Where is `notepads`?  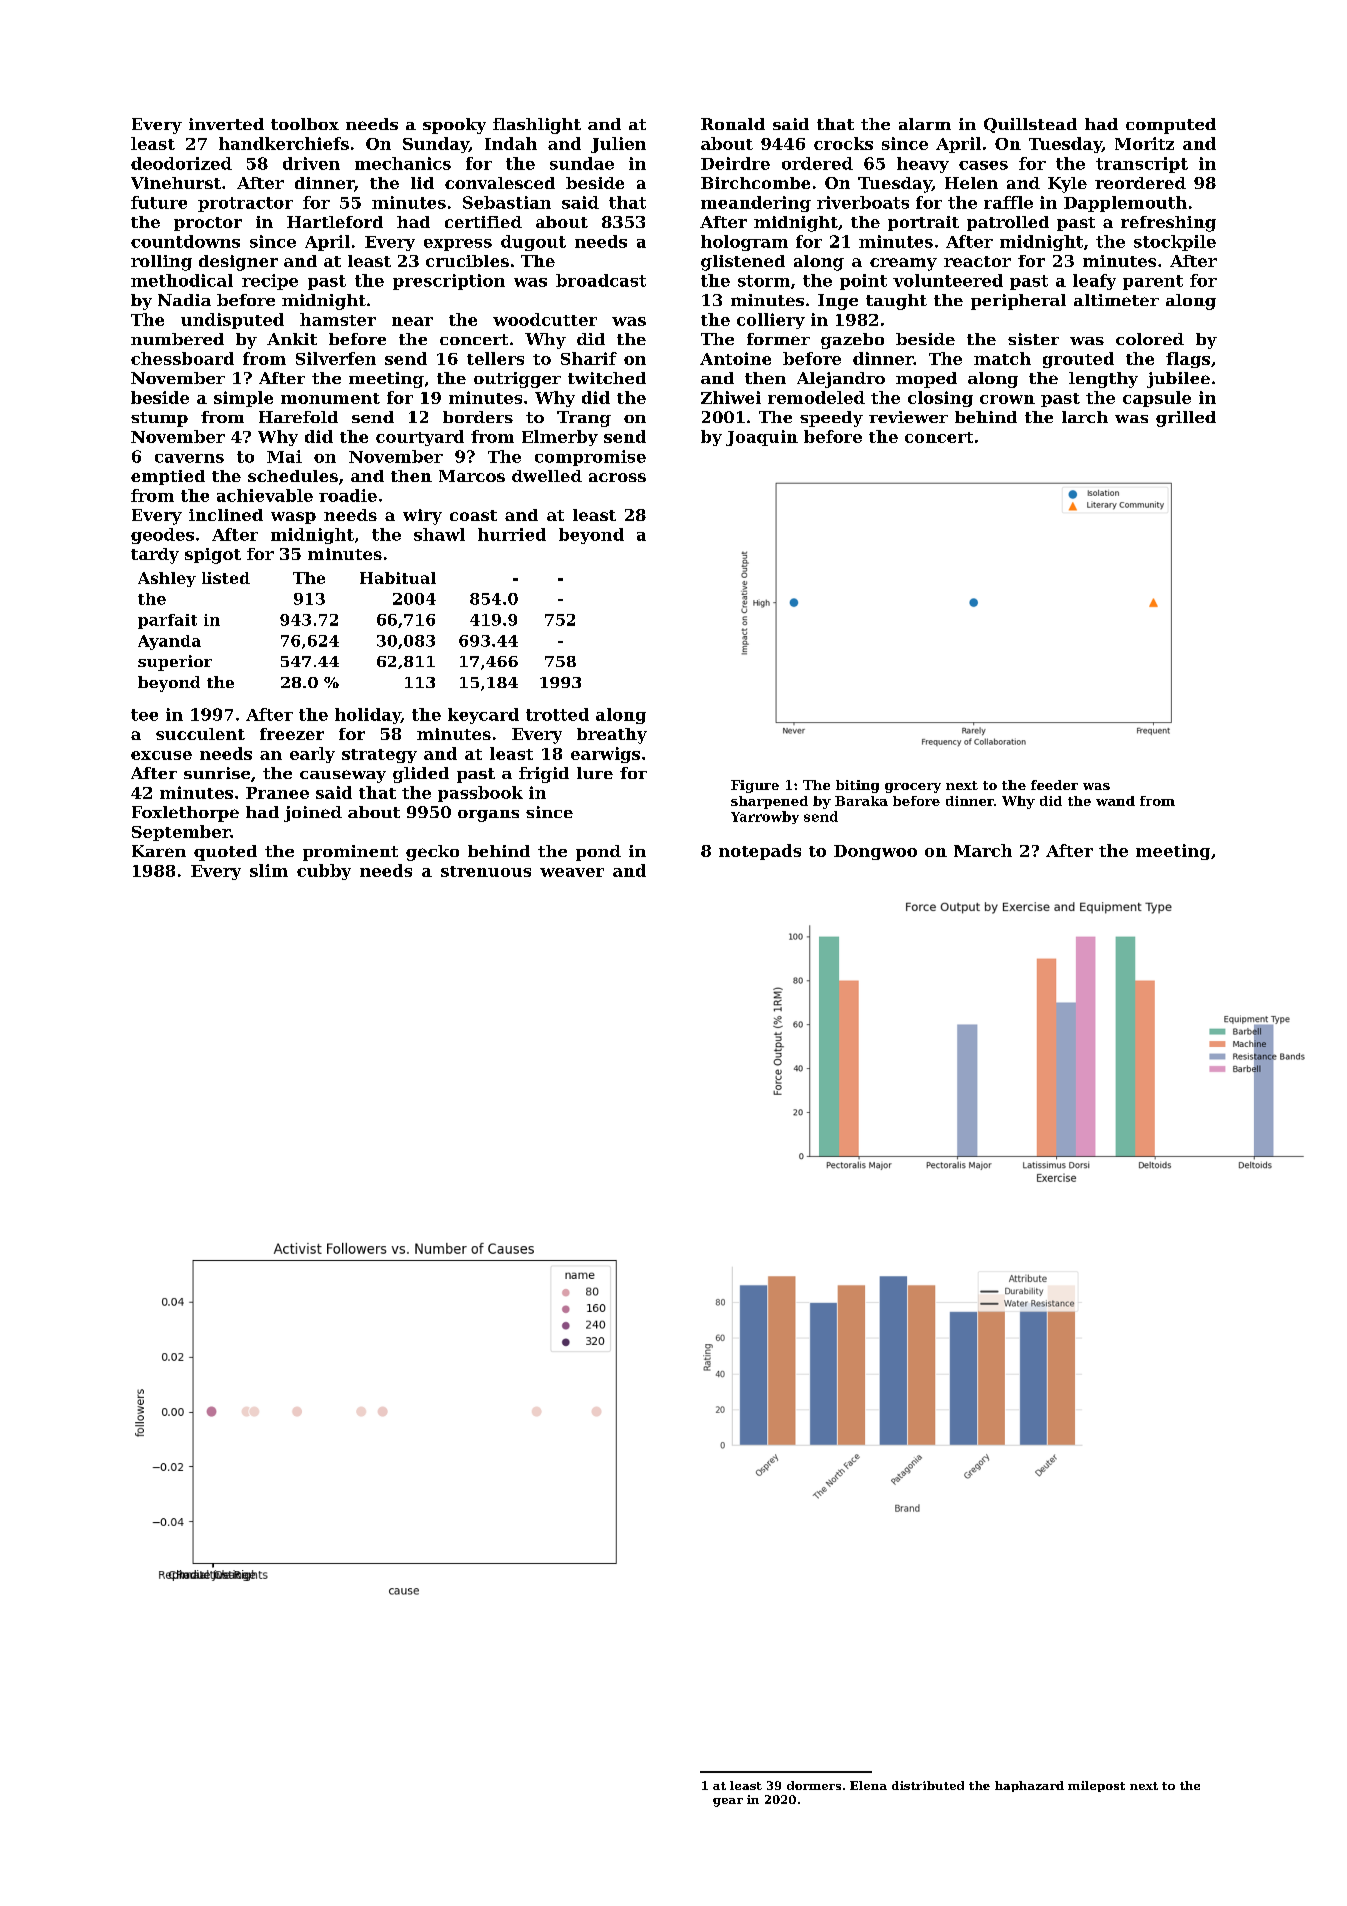
notepads is located at coordinates (760, 852).
